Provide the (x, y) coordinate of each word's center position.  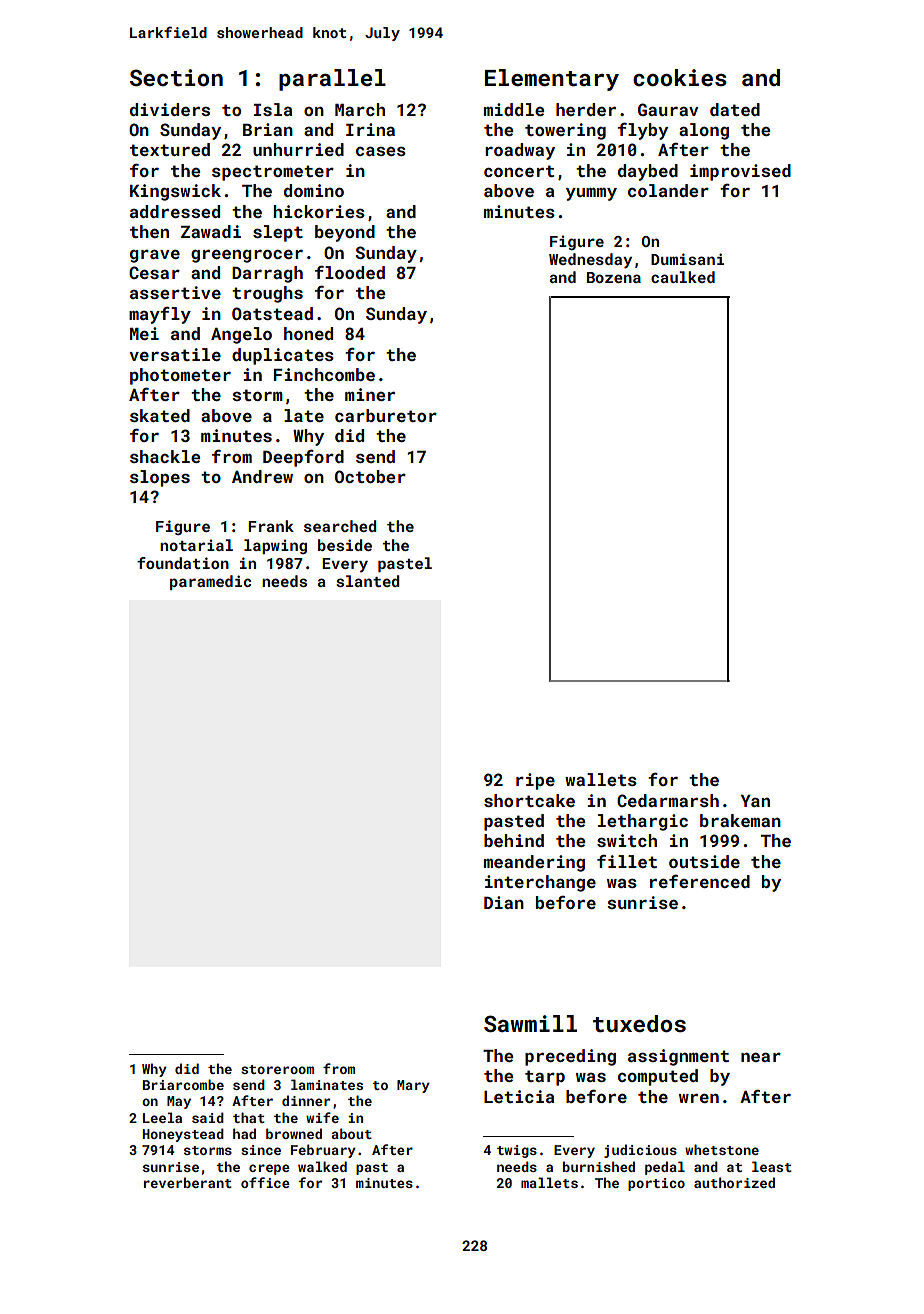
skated (160, 415)
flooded (350, 272)
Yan (755, 801)
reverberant (188, 1182)
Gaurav (668, 109)
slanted (367, 581)
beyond (345, 233)
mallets (549, 1182)
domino (314, 190)
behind (514, 840)
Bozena (614, 277)
